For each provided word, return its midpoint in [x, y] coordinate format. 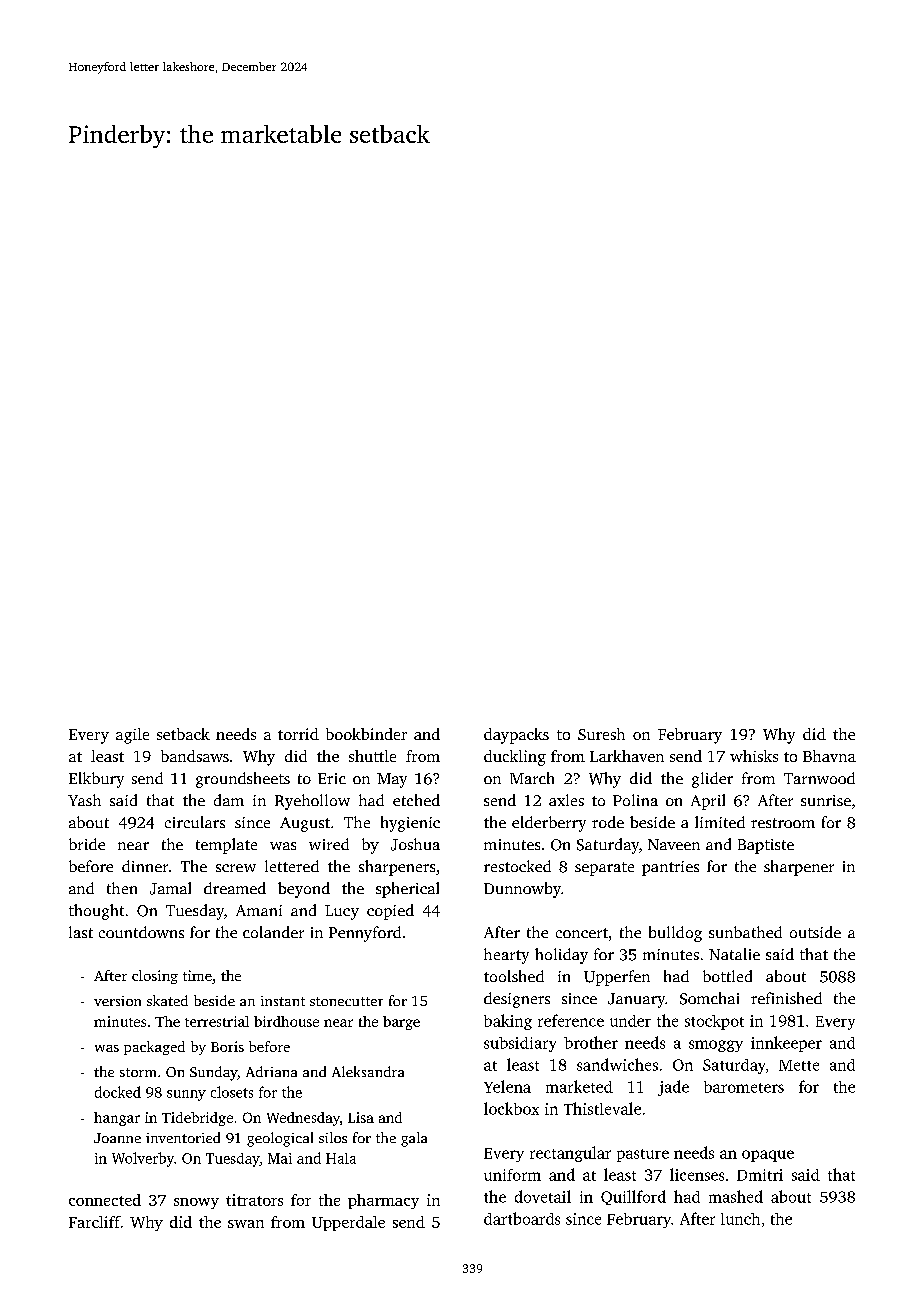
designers [517, 1000]
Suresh [601, 734]
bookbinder [366, 734]
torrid [298, 734]
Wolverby [143, 1159]
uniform [512, 1175]
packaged [154, 1048]
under [630, 1021]
